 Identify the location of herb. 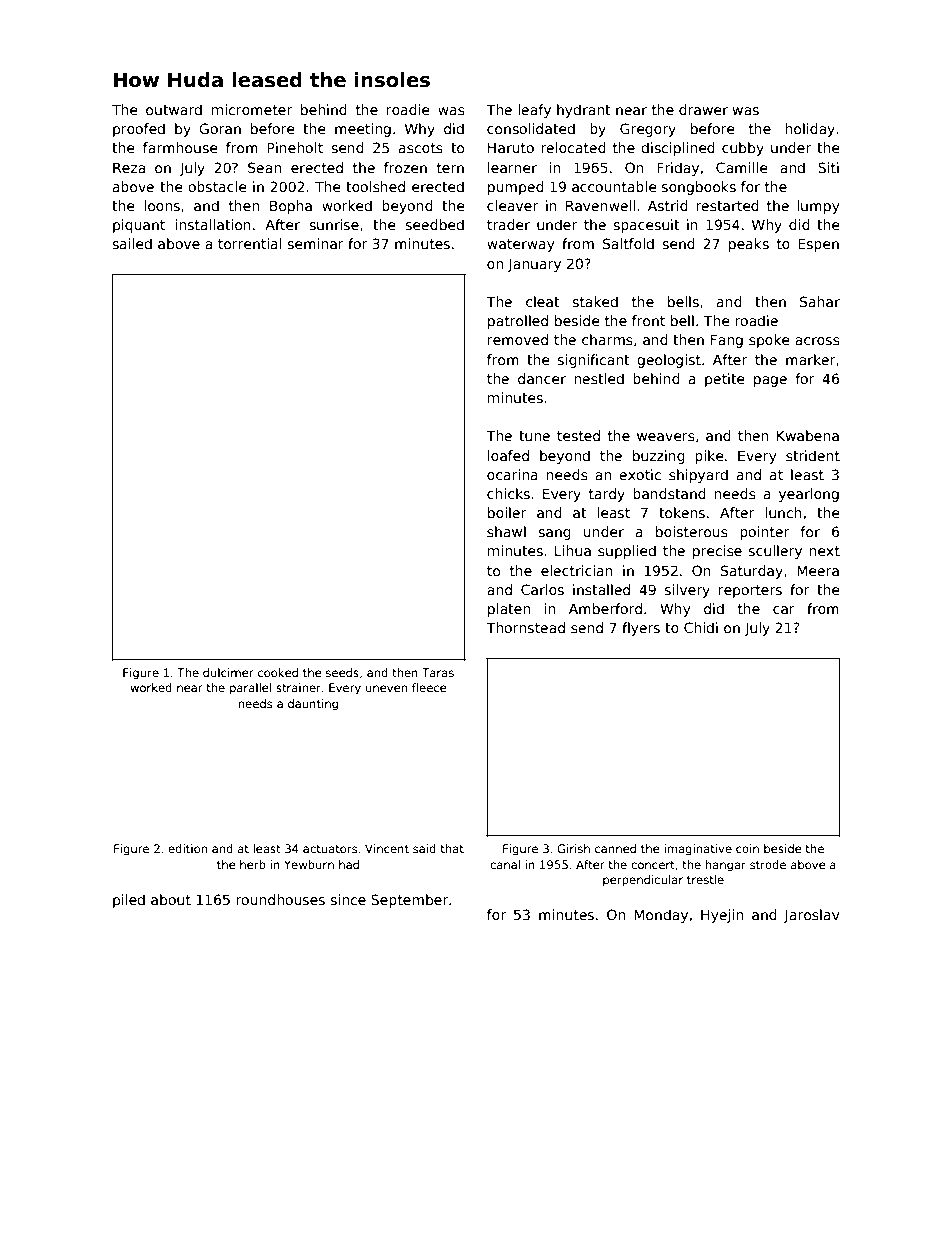
(253, 864).
